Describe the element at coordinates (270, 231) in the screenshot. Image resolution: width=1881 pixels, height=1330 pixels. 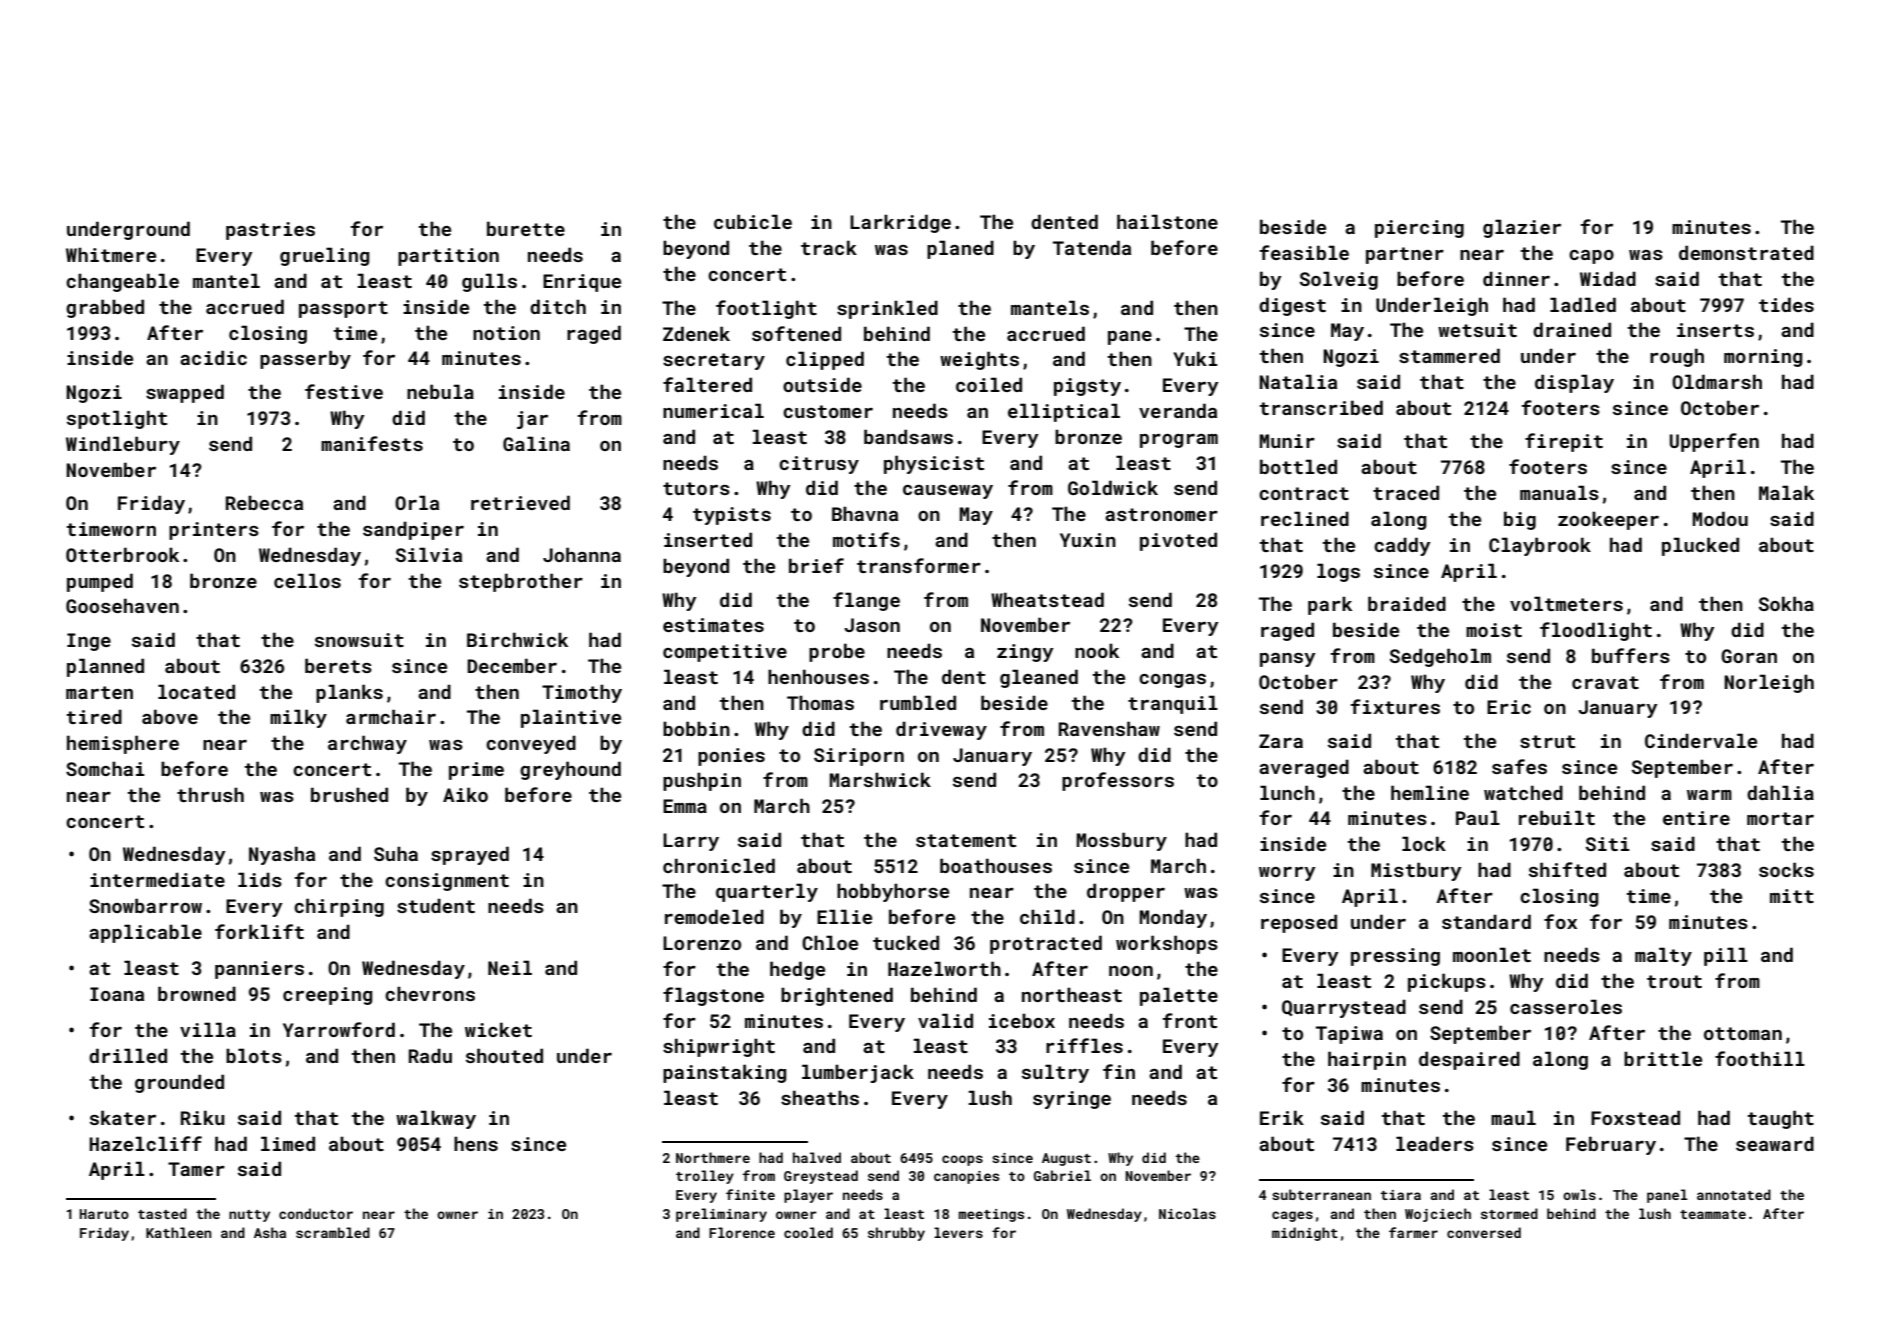
I see `pastries` at that location.
